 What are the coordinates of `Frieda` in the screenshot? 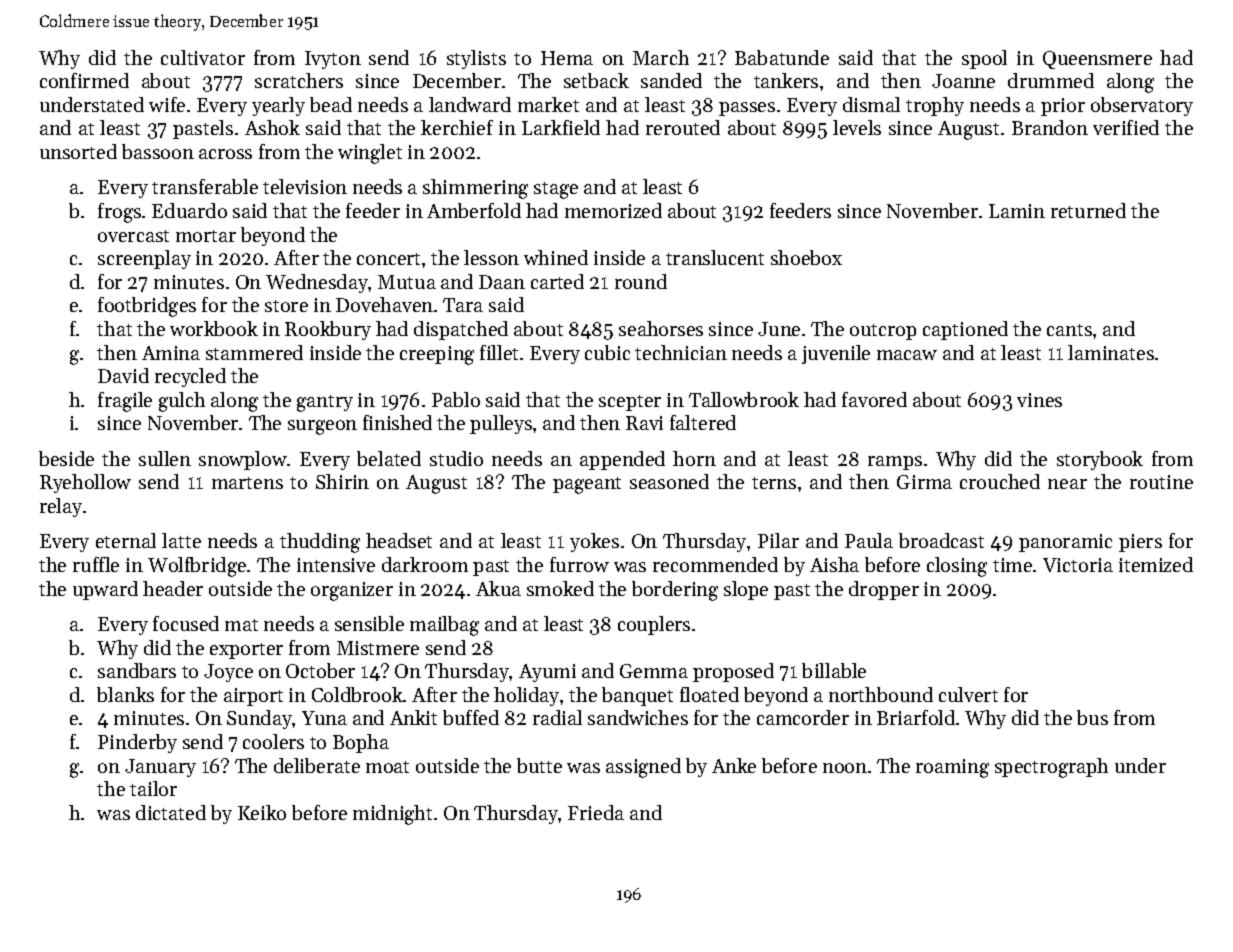 It's located at (596, 812).
